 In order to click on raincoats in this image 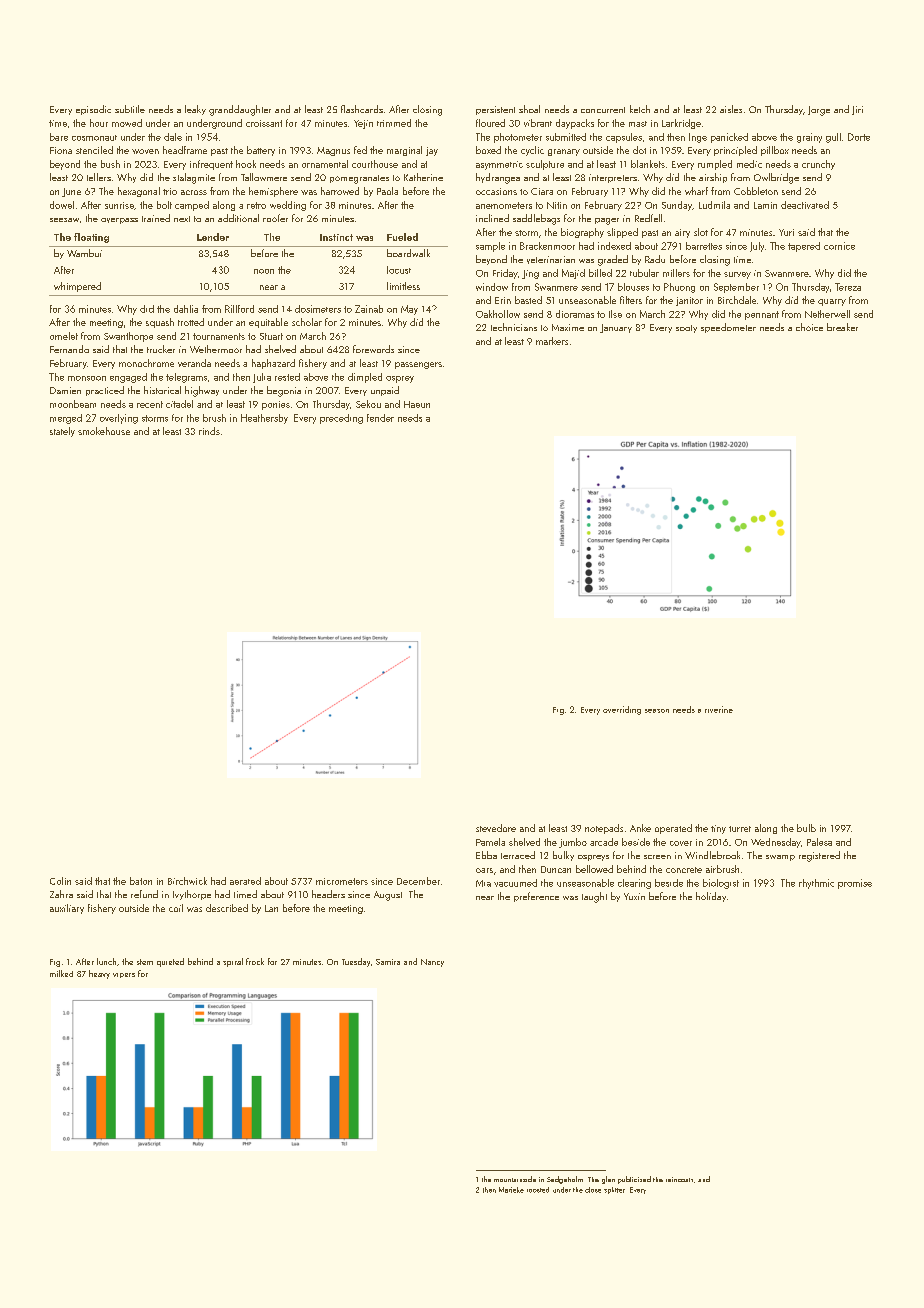, I will do `click(679, 1179)`.
